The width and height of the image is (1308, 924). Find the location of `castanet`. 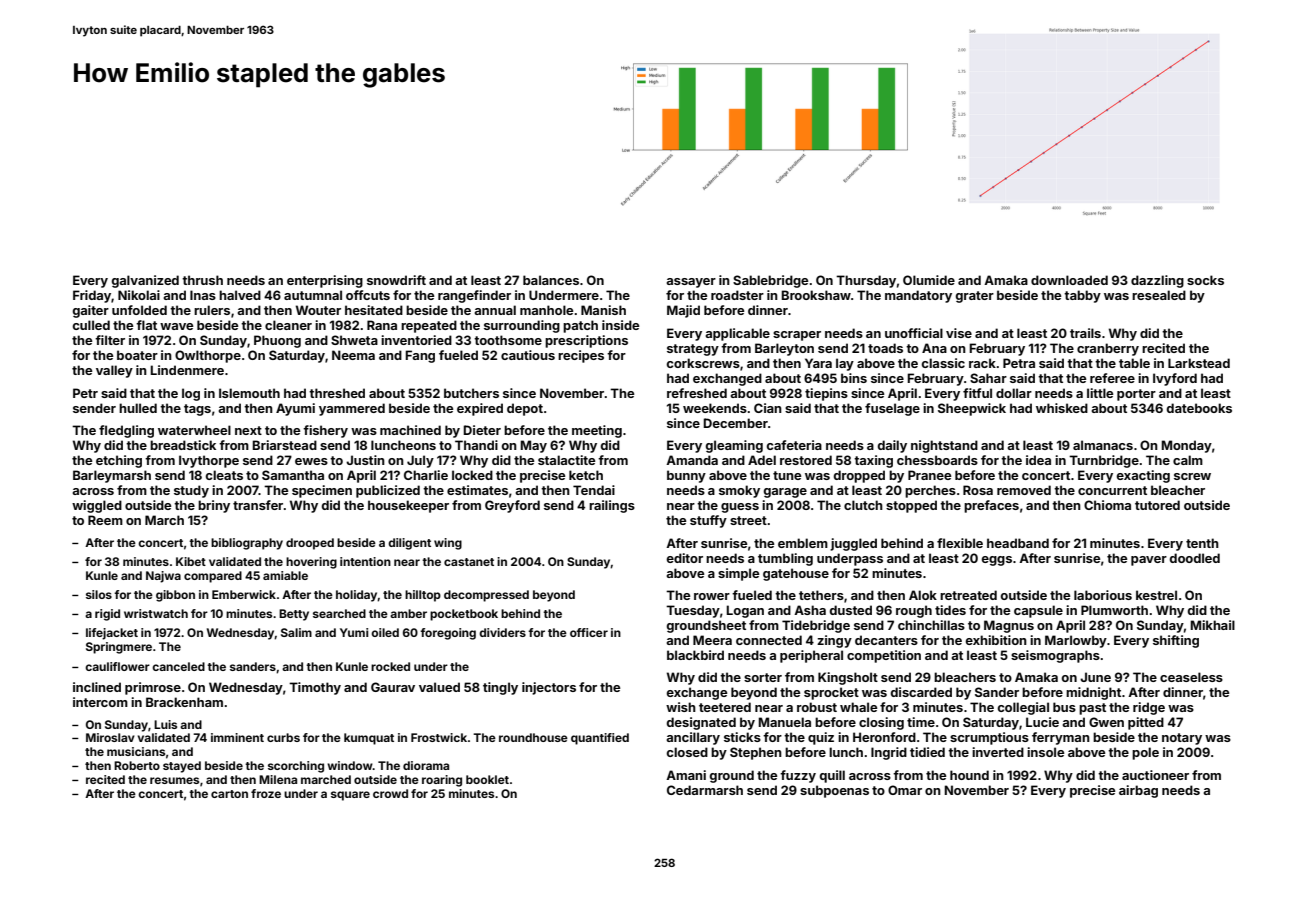

castanet is located at coordinates (469, 562).
